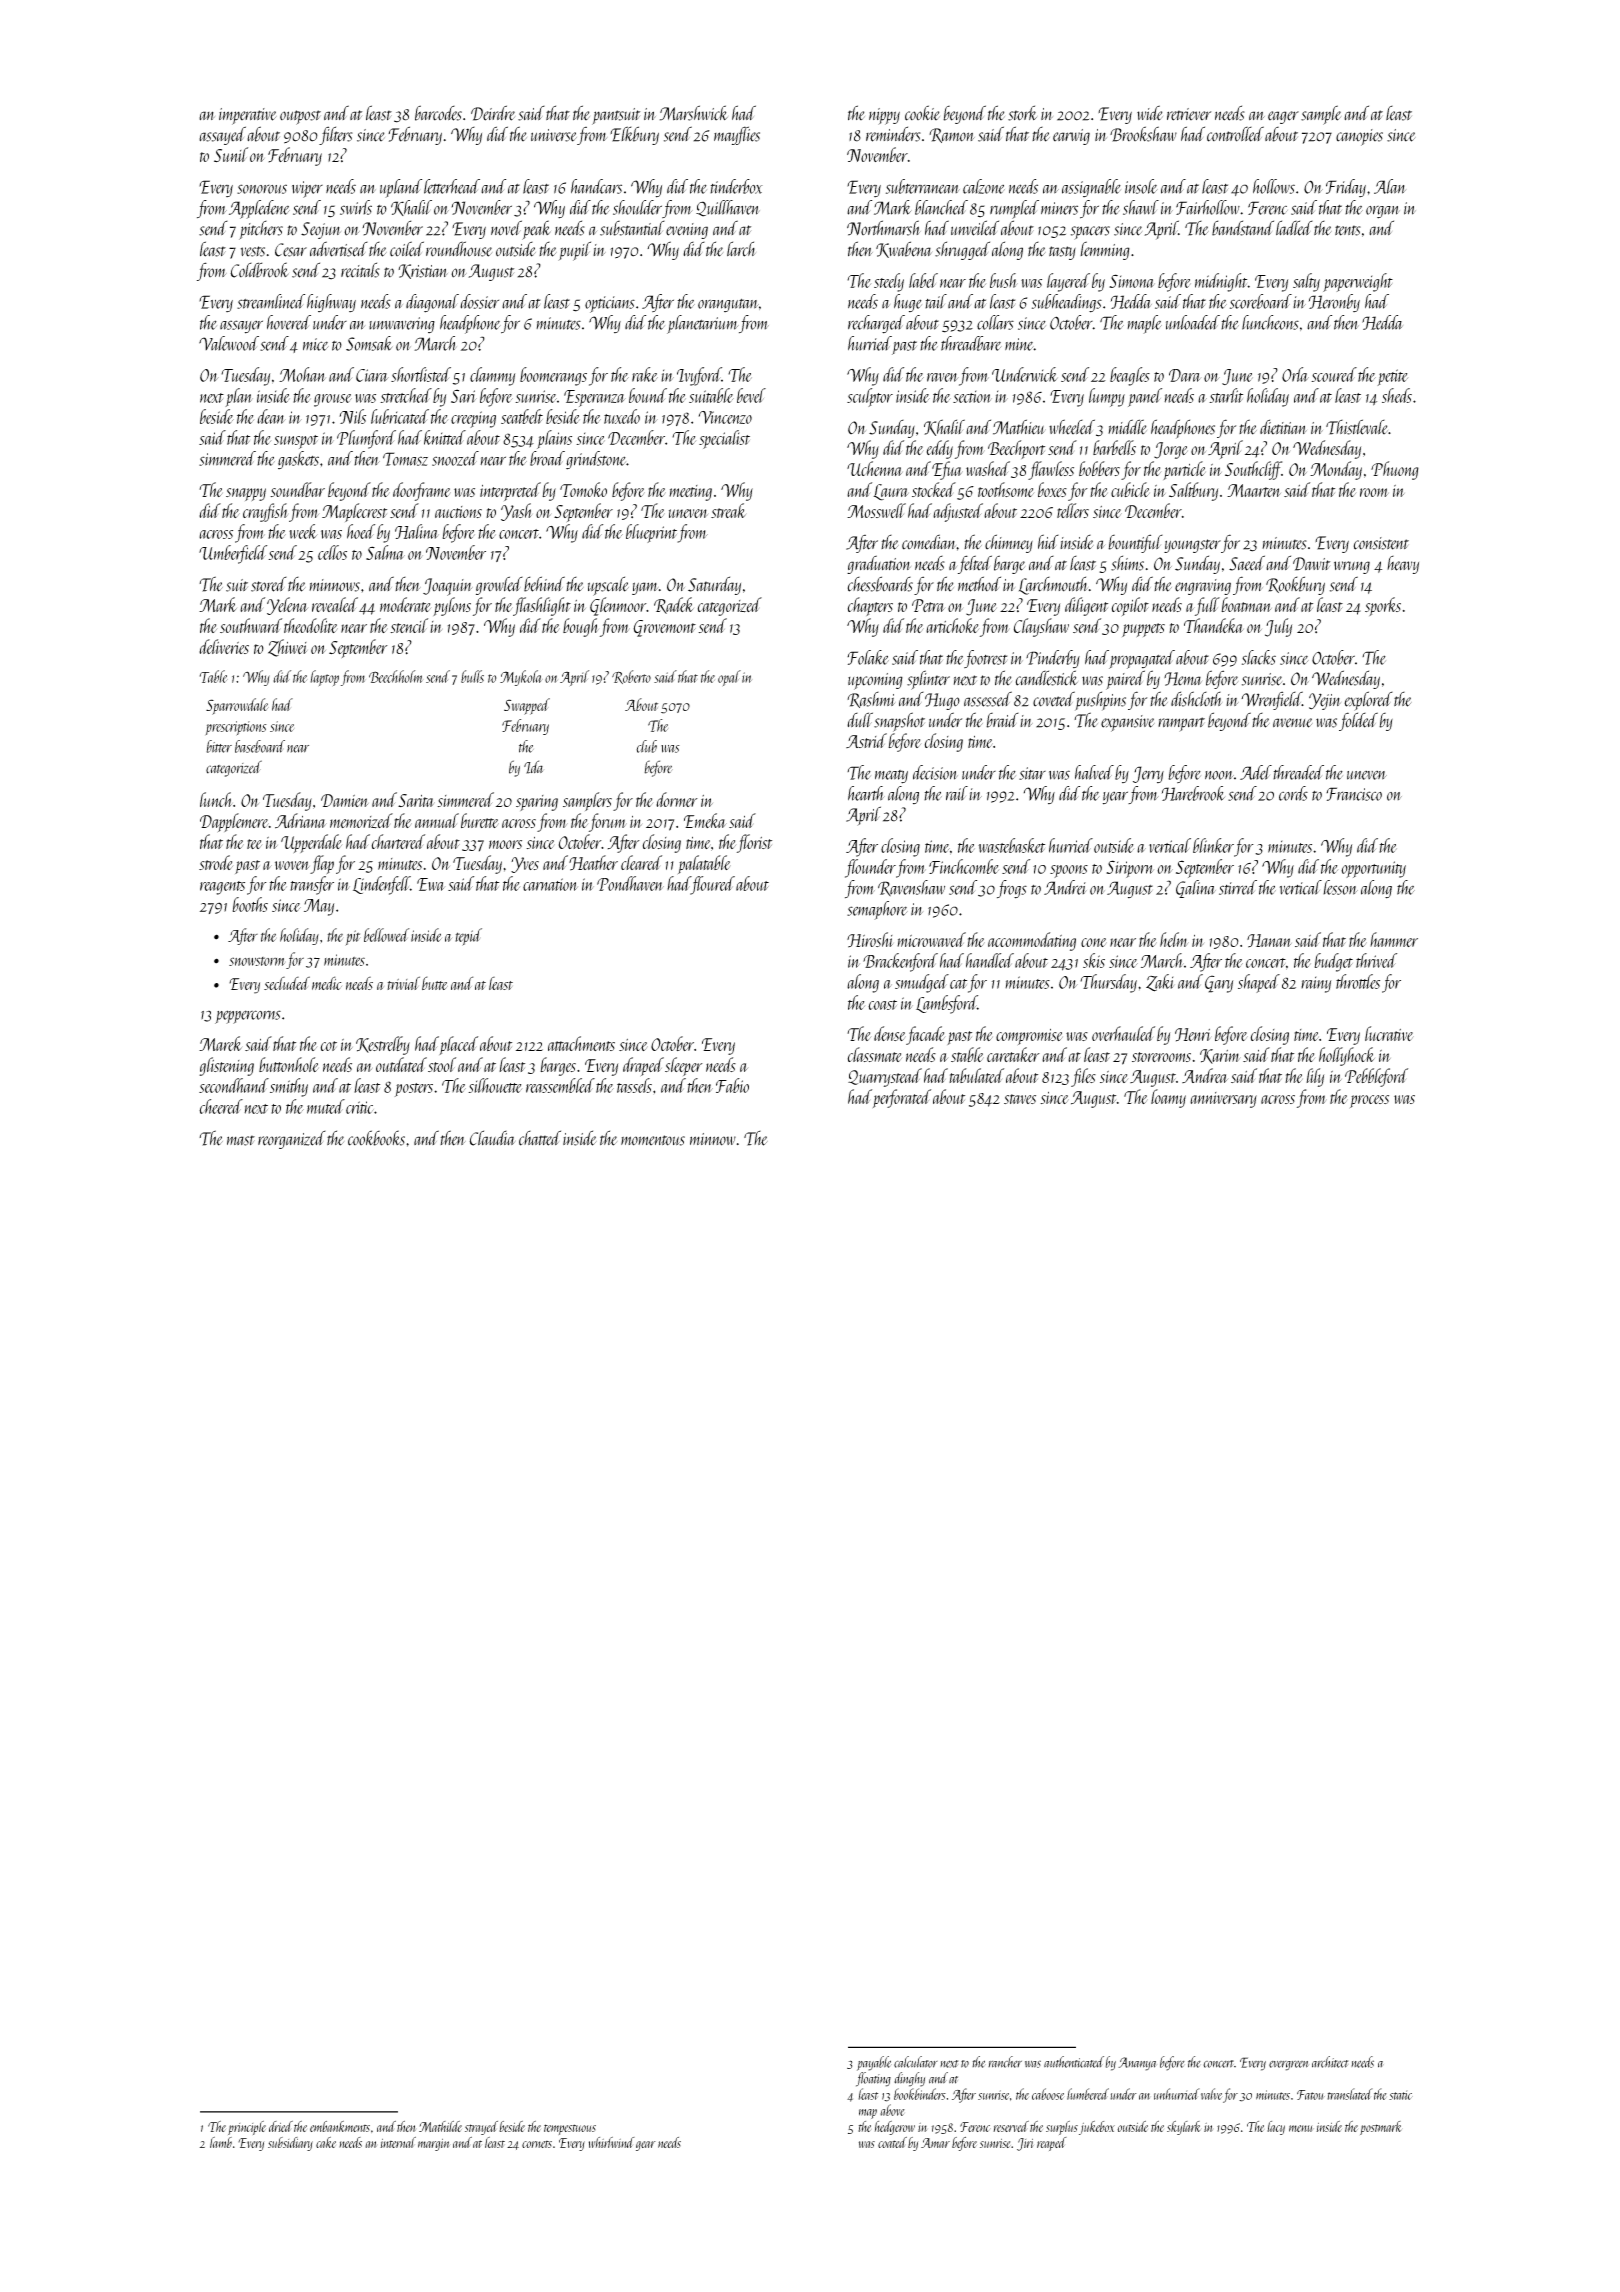 Image resolution: width=1620 pixels, height=2292 pixels. Describe the element at coordinates (271, 416) in the screenshot. I see `dean` at that location.
